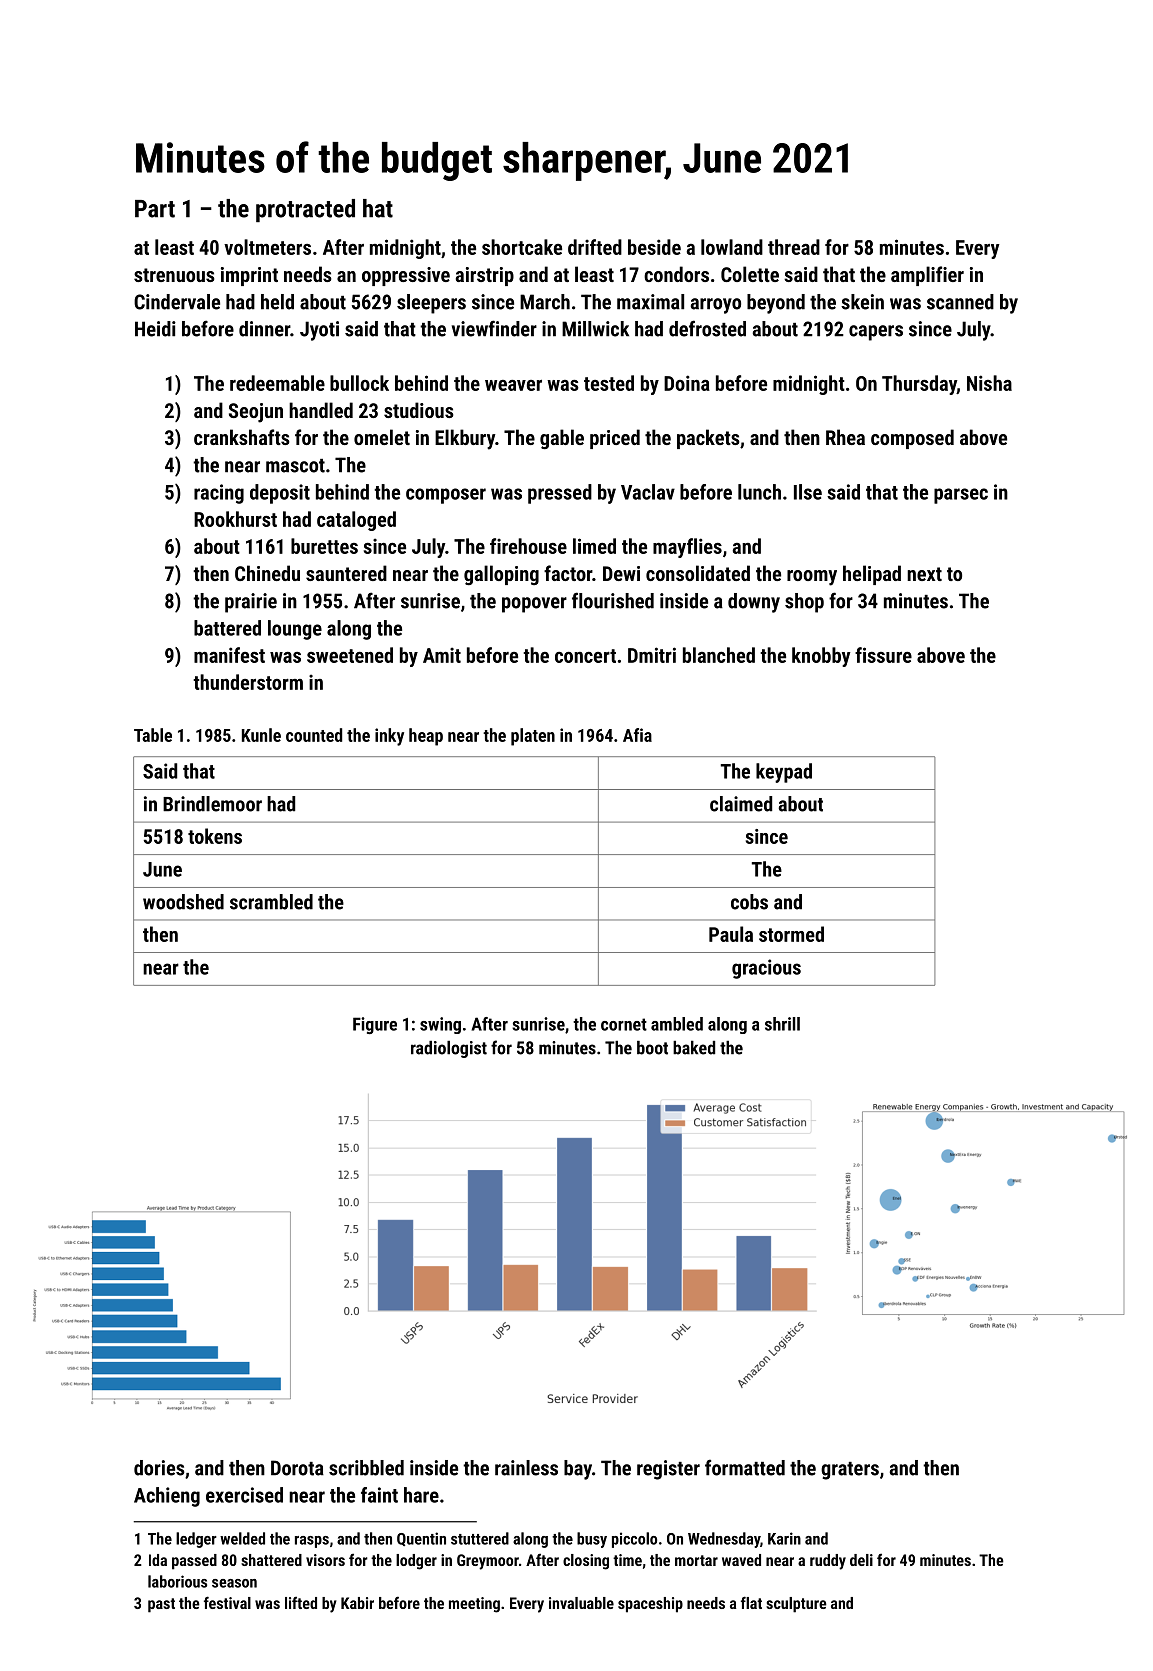  What do you see at coordinates (861, 1560) in the document?
I see `deli` at bounding box center [861, 1560].
